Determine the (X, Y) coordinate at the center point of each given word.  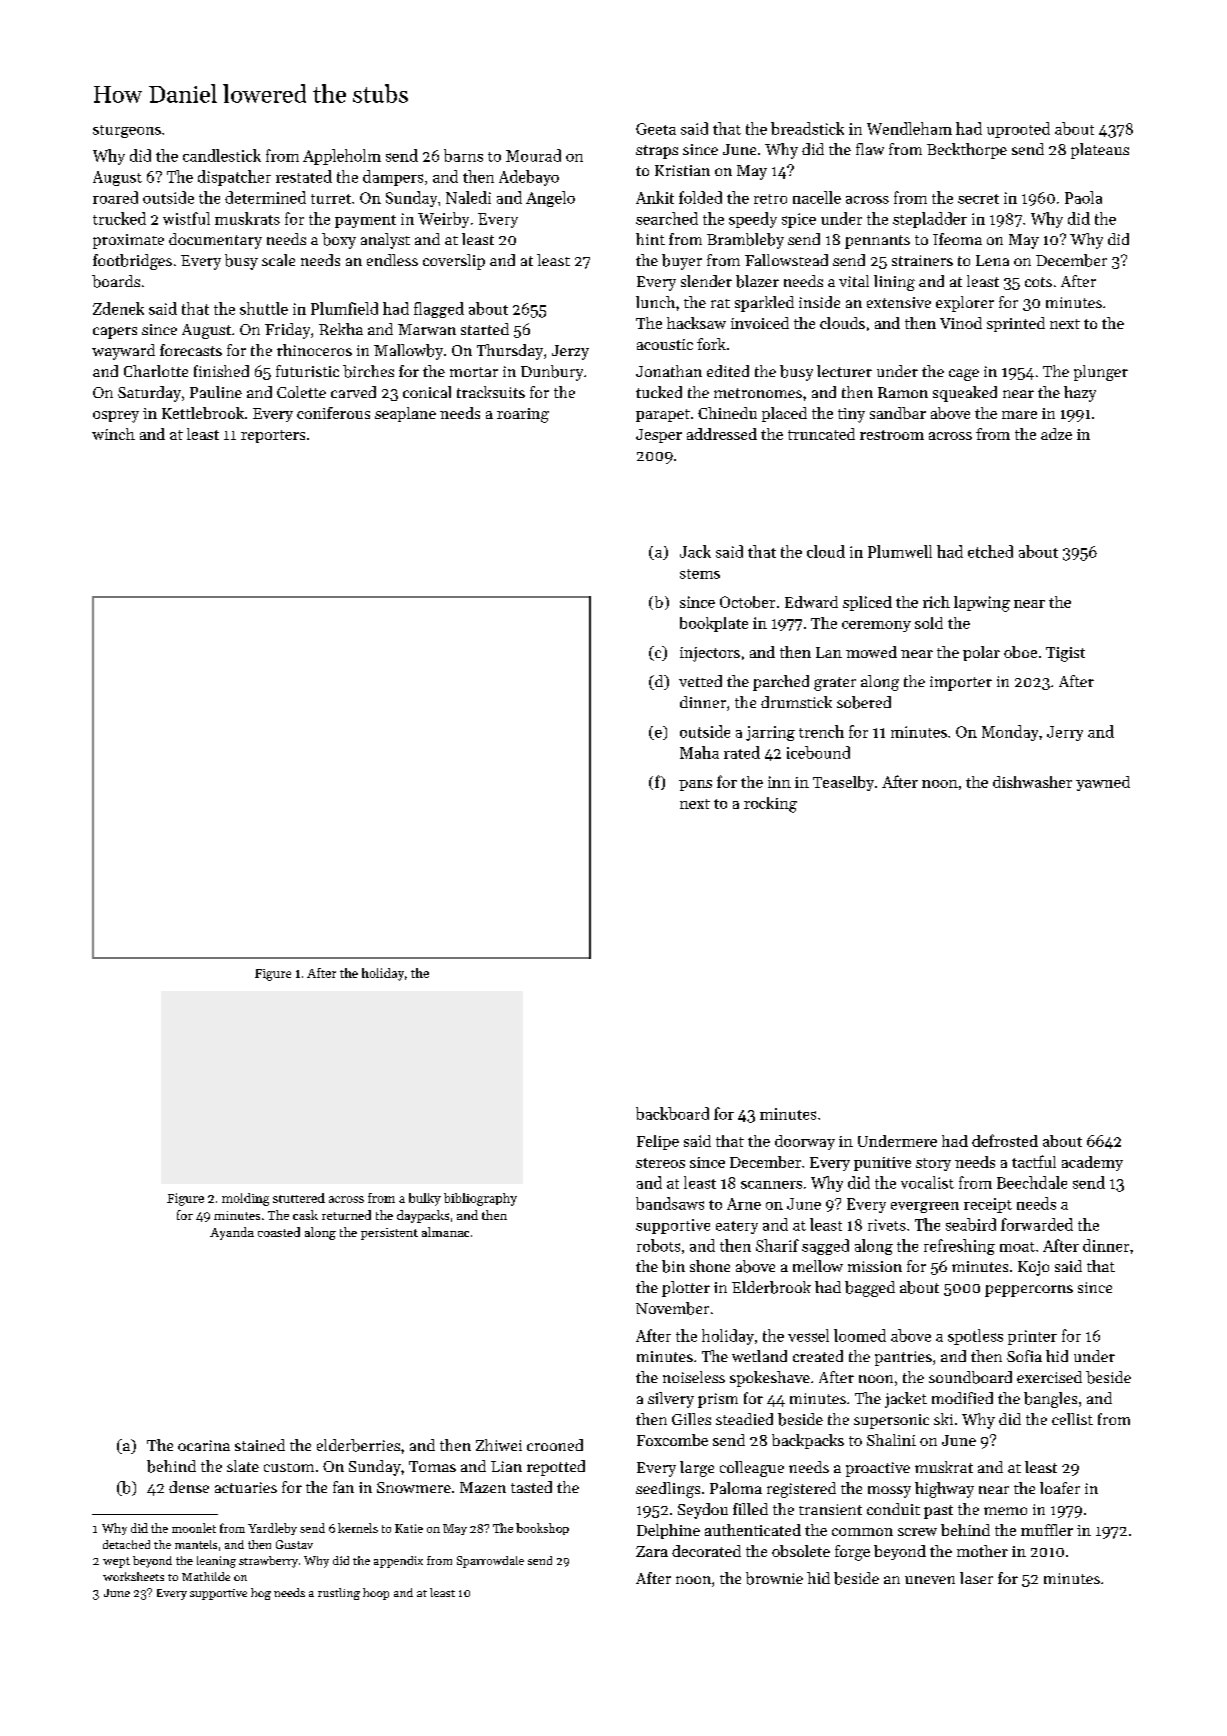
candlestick (222, 155)
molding (245, 1199)
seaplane (405, 414)
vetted (700, 681)
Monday (1010, 733)
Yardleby (272, 1529)
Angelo (550, 199)
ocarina (204, 1445)
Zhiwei (499, 1445)
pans (695, 785)
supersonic (891, 1421)
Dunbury (552, 373)
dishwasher (1032, 782)
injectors (710, 654)
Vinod (961, 323)
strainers (922, 260)
